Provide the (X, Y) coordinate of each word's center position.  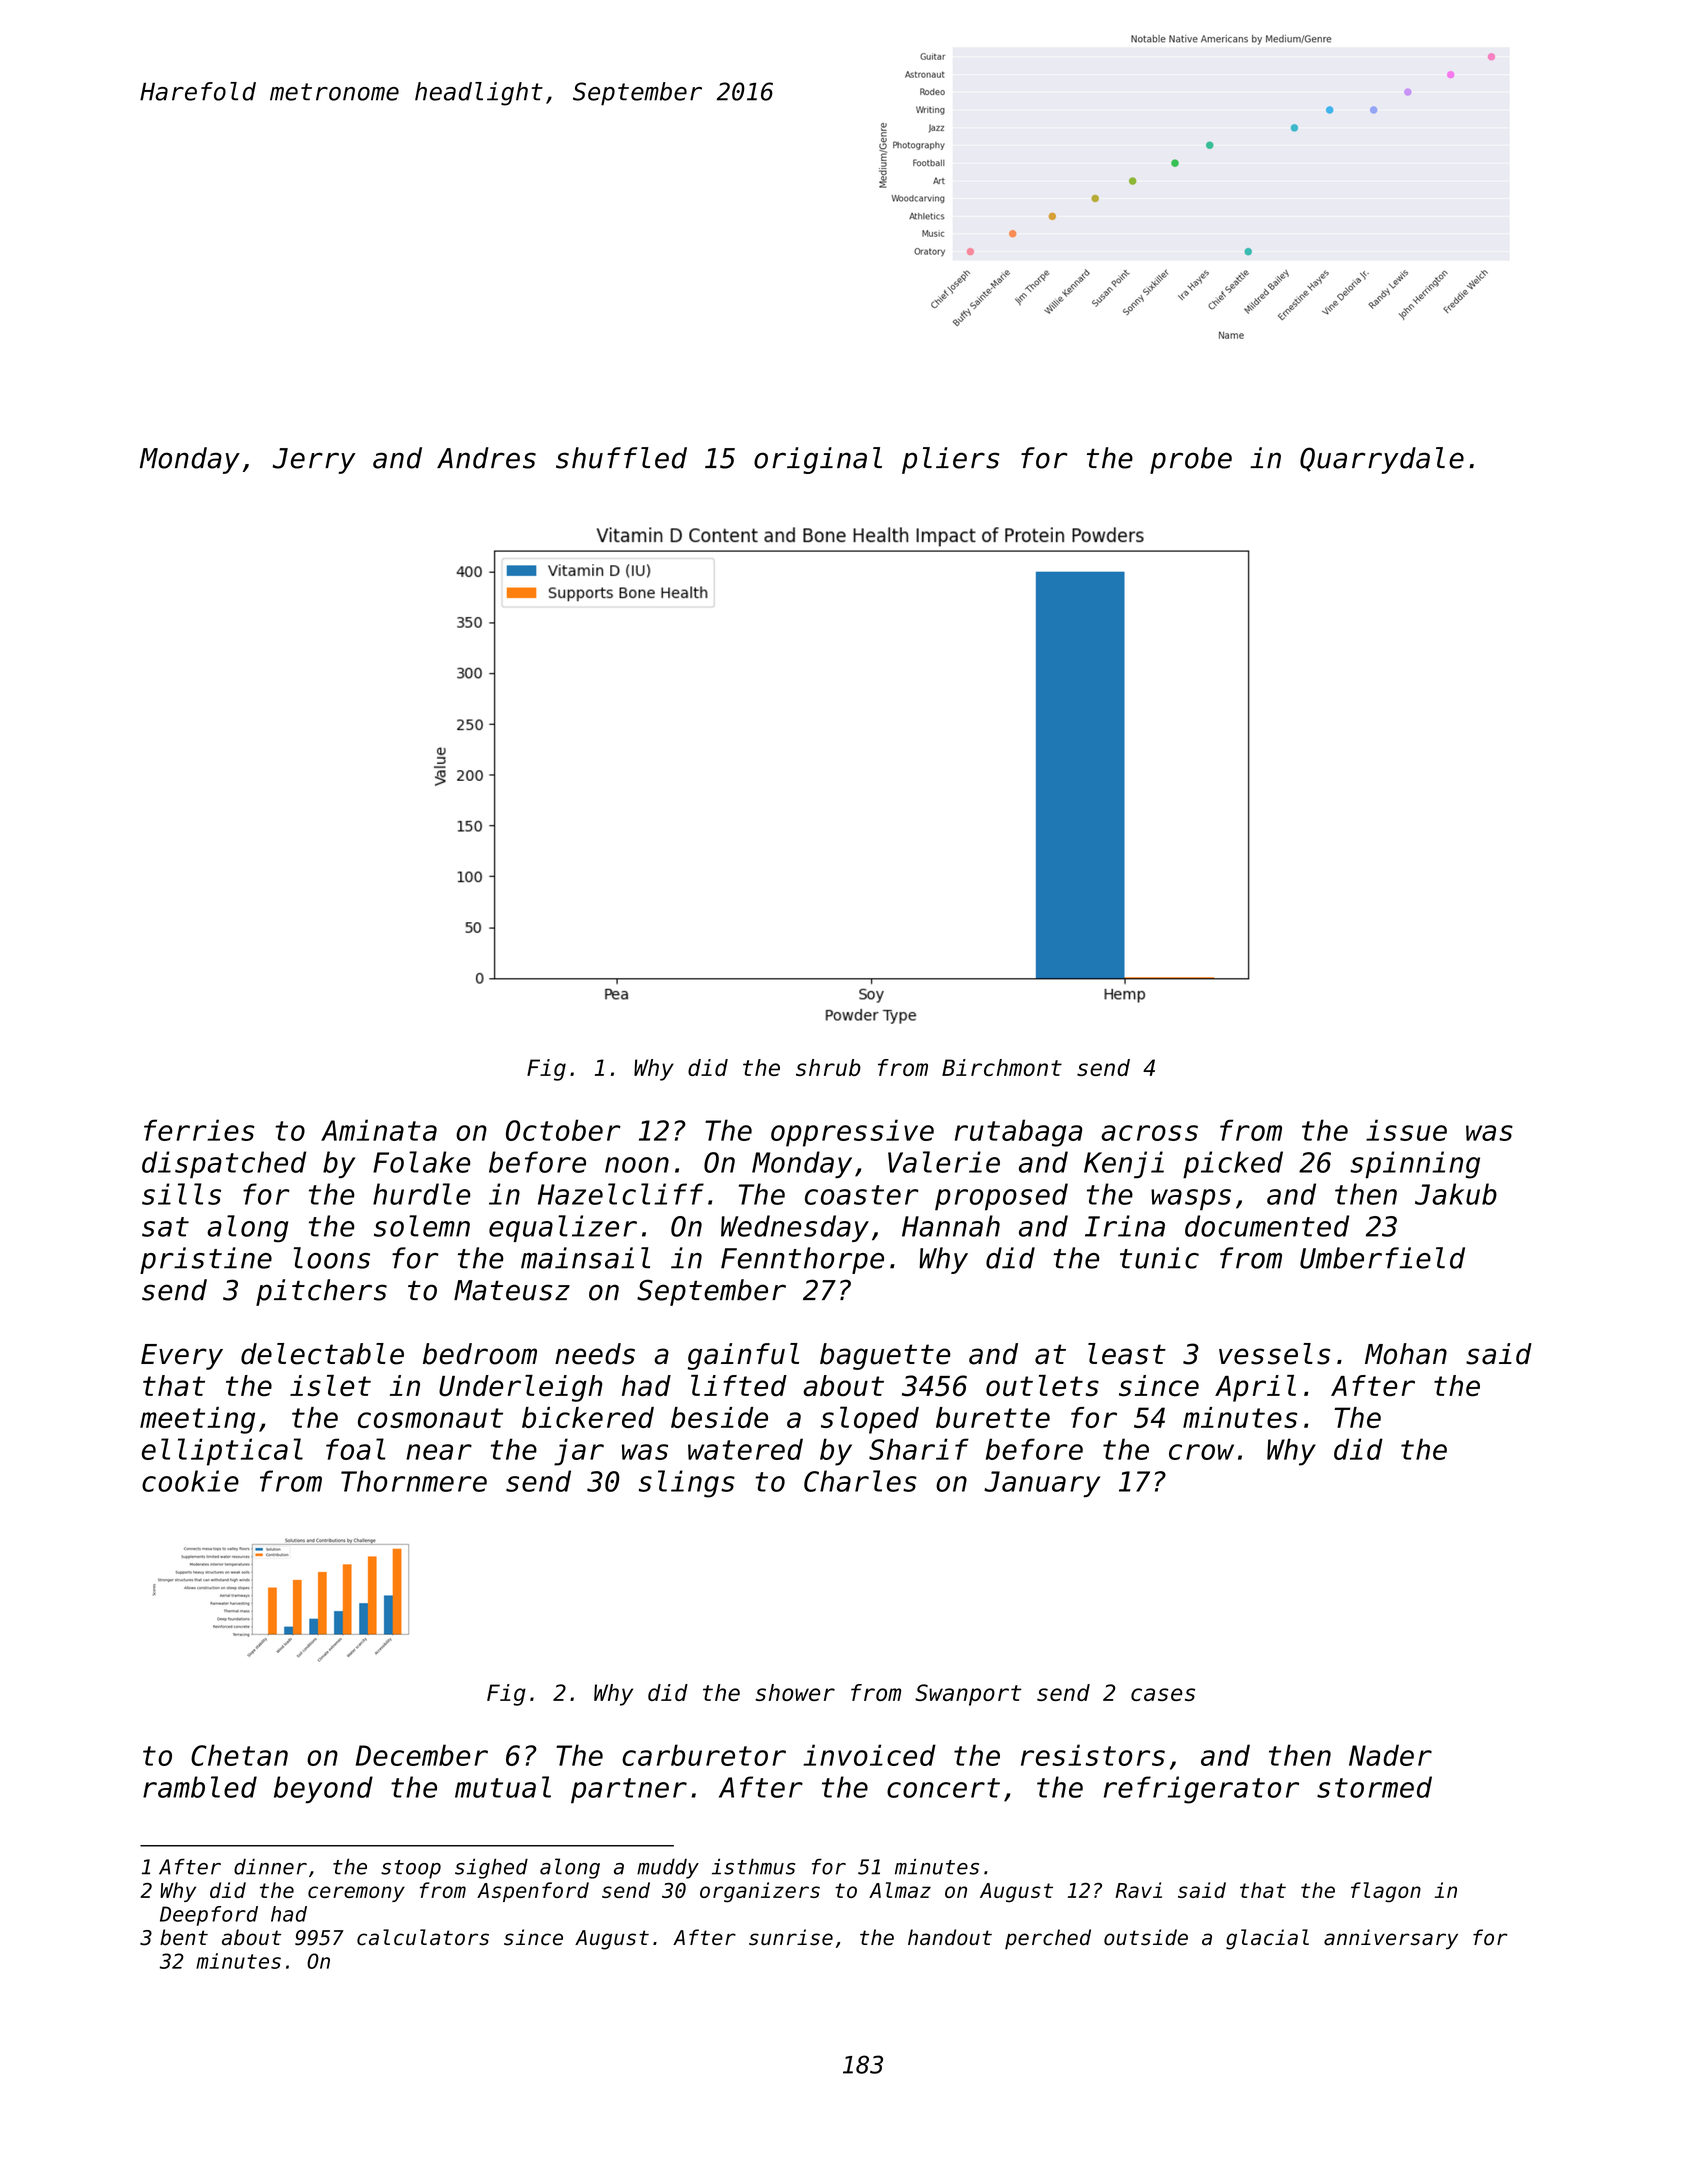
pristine (206, 1260)
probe (1191, 460)
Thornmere (414, 1481)
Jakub (1456, 1194)
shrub (828, 1067)
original (818, 460)
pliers (950, 460)
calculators (423, 1937)
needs (595, 1354)
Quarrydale (1382, 460)
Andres (486, 458)
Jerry (314, 461)
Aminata (379, 1130)
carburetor (704, 1755)
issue (1406, 1130)
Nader (1390, 1755)
